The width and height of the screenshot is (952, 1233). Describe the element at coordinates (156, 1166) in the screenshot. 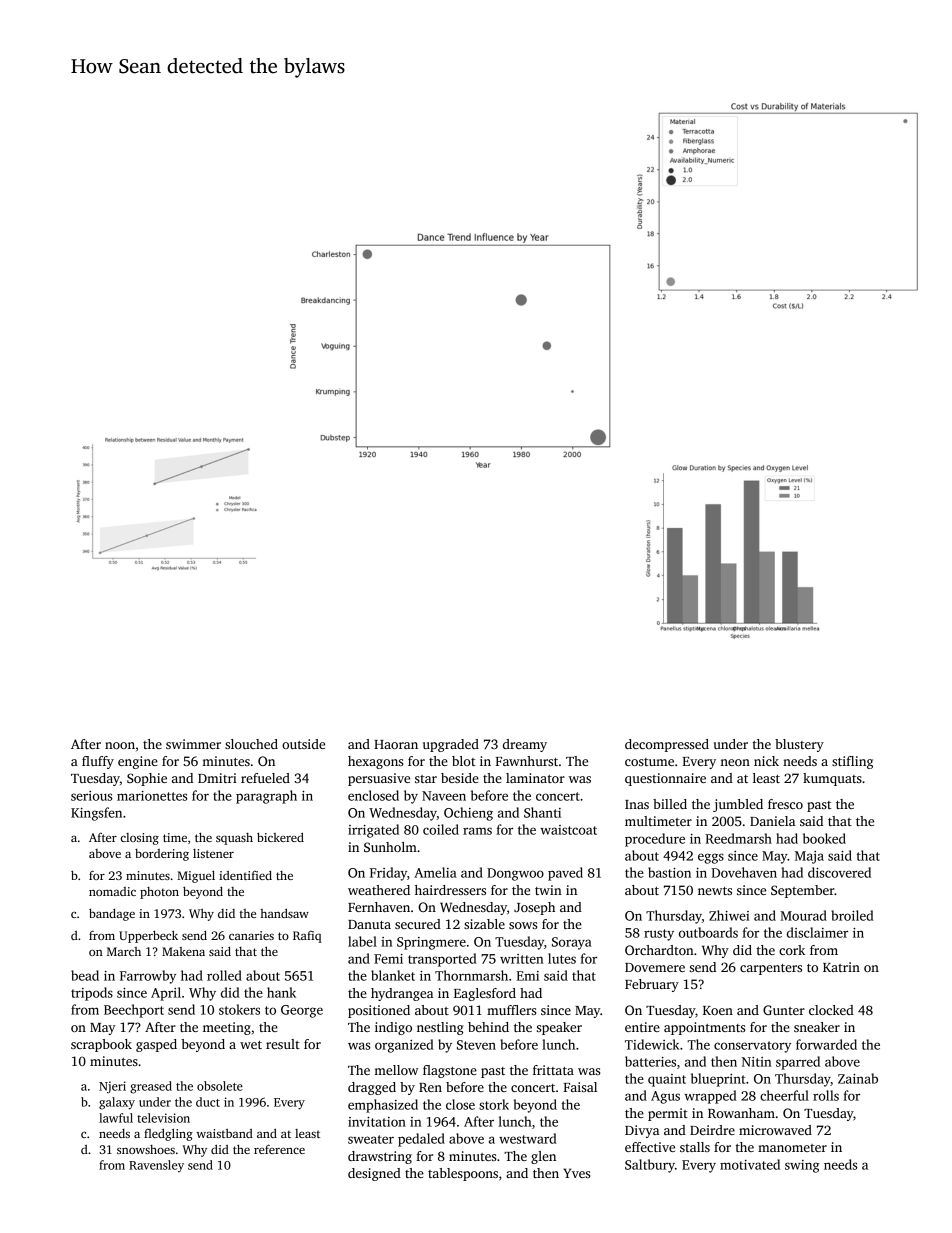

I see `Ravensley` at that location.
